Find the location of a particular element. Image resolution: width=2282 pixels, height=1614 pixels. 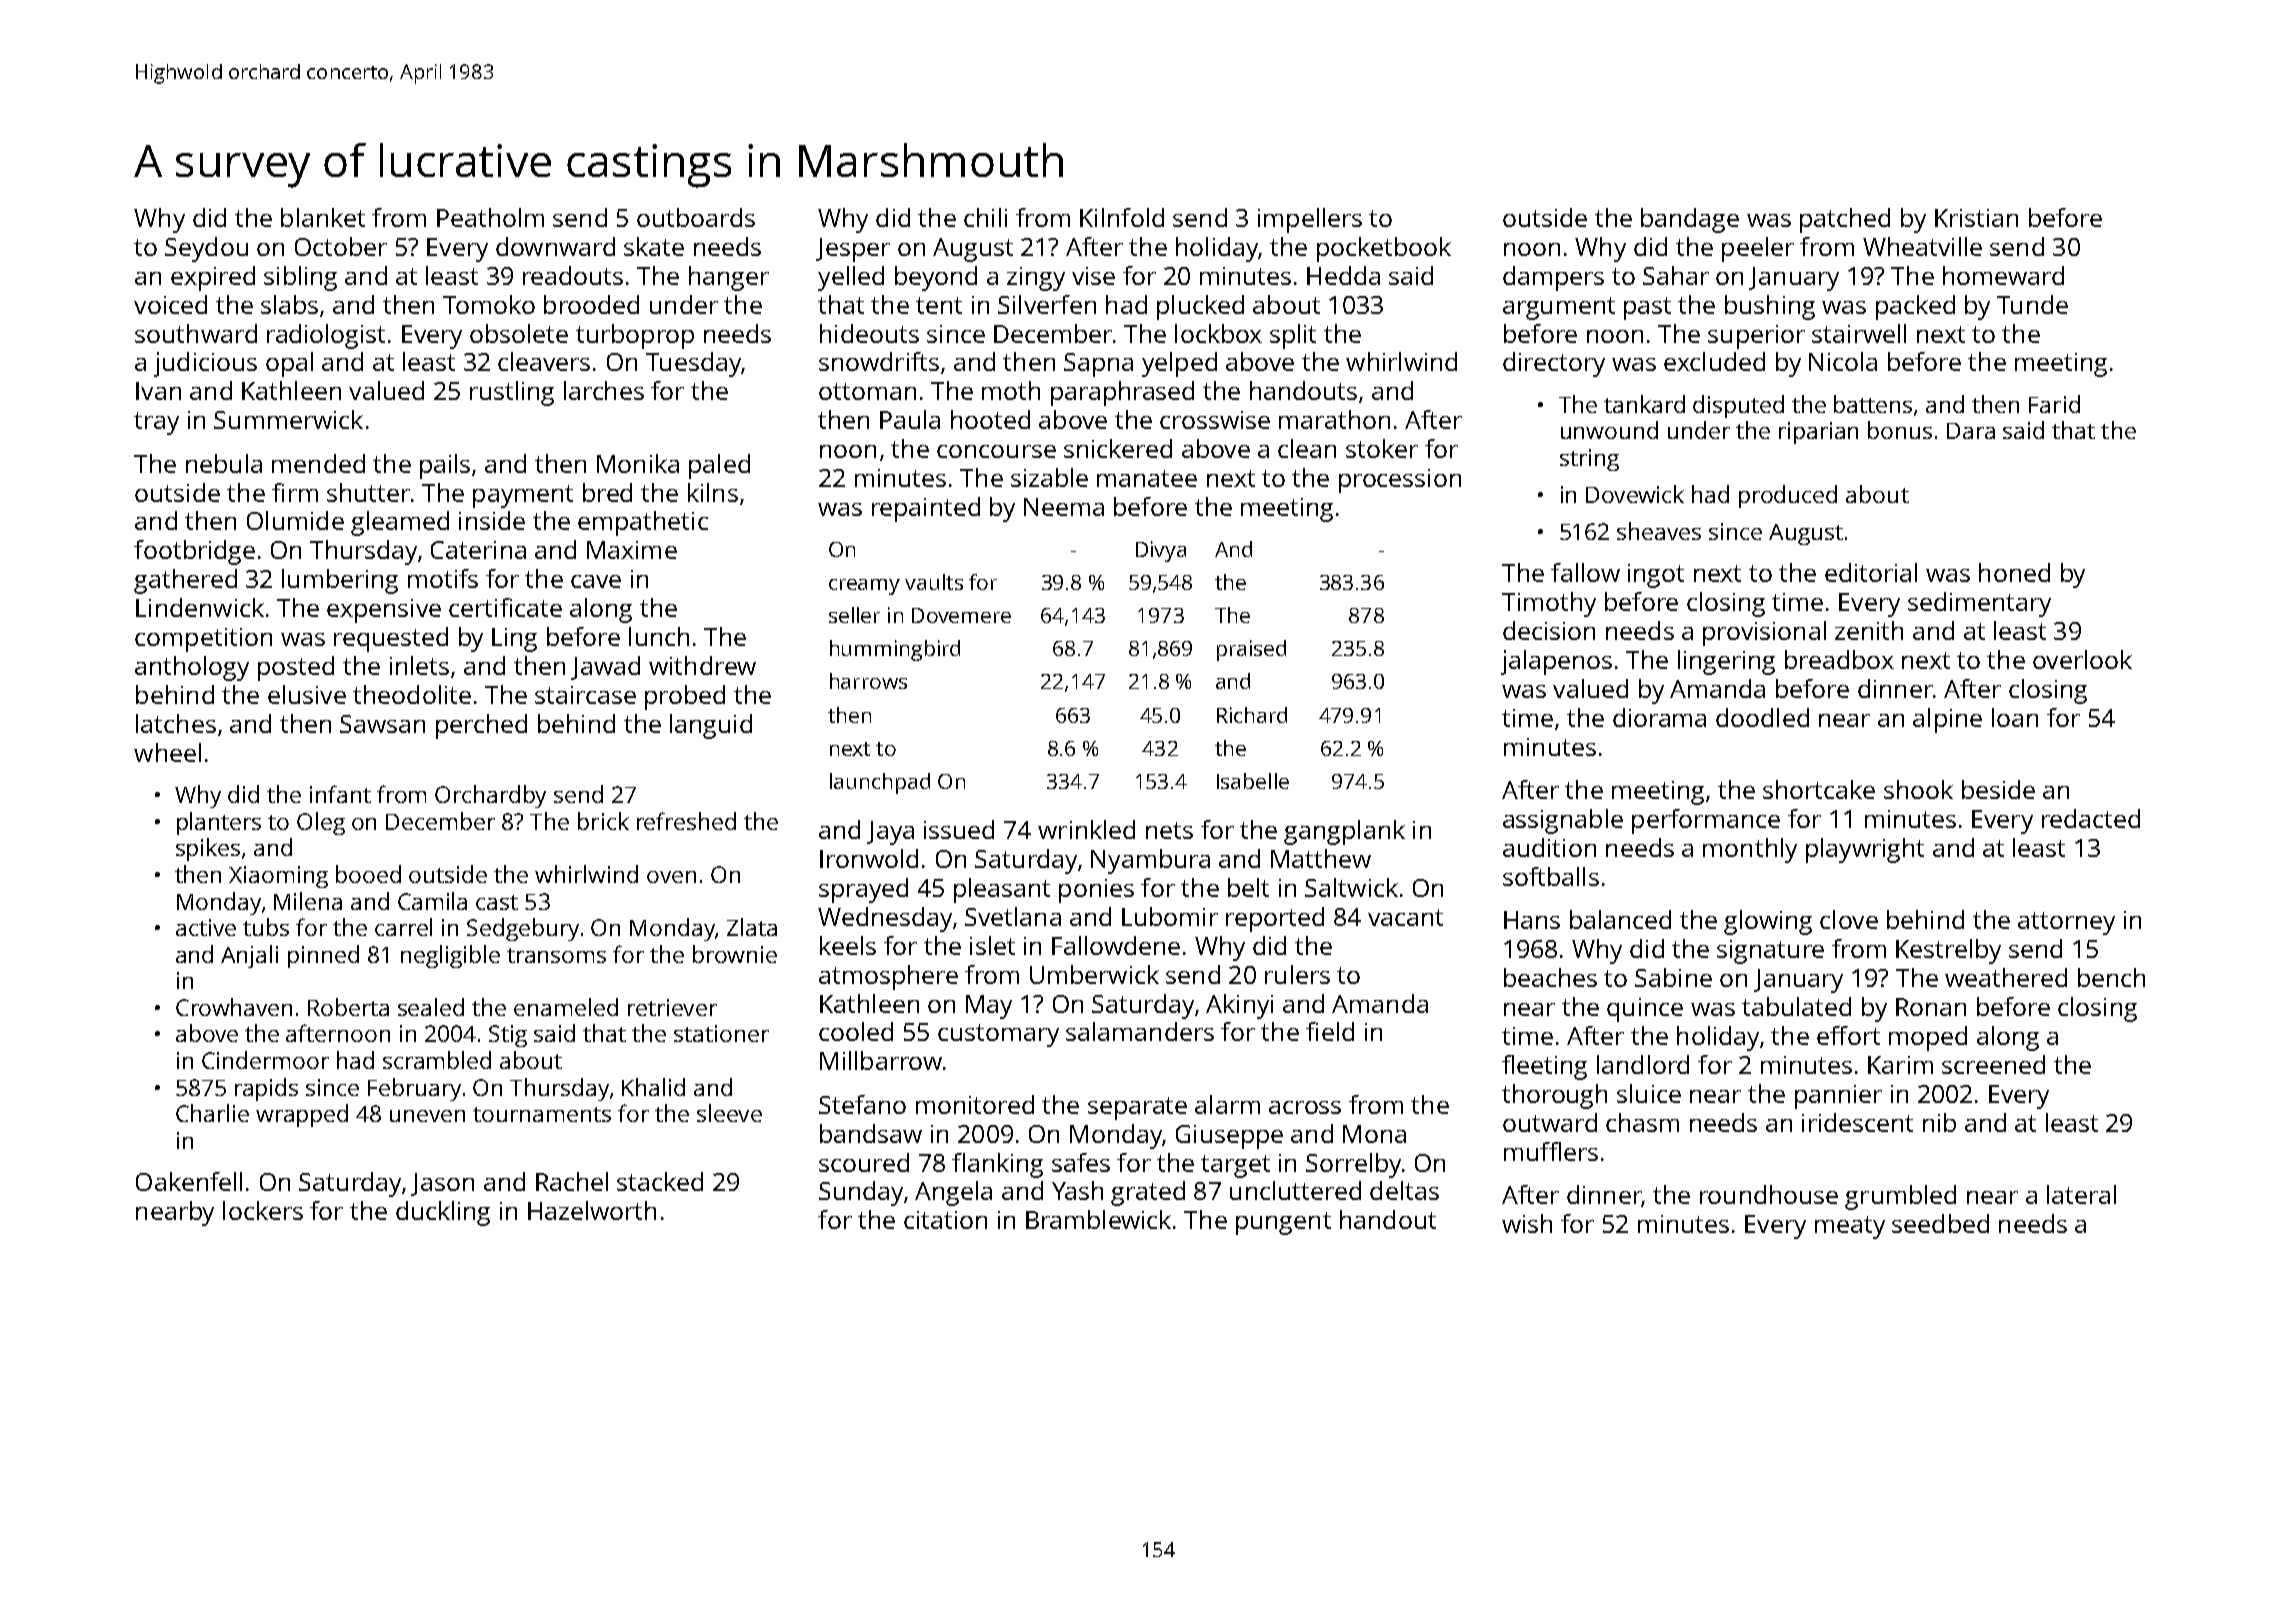

Kristian is located at coordinates (1976, 218).
